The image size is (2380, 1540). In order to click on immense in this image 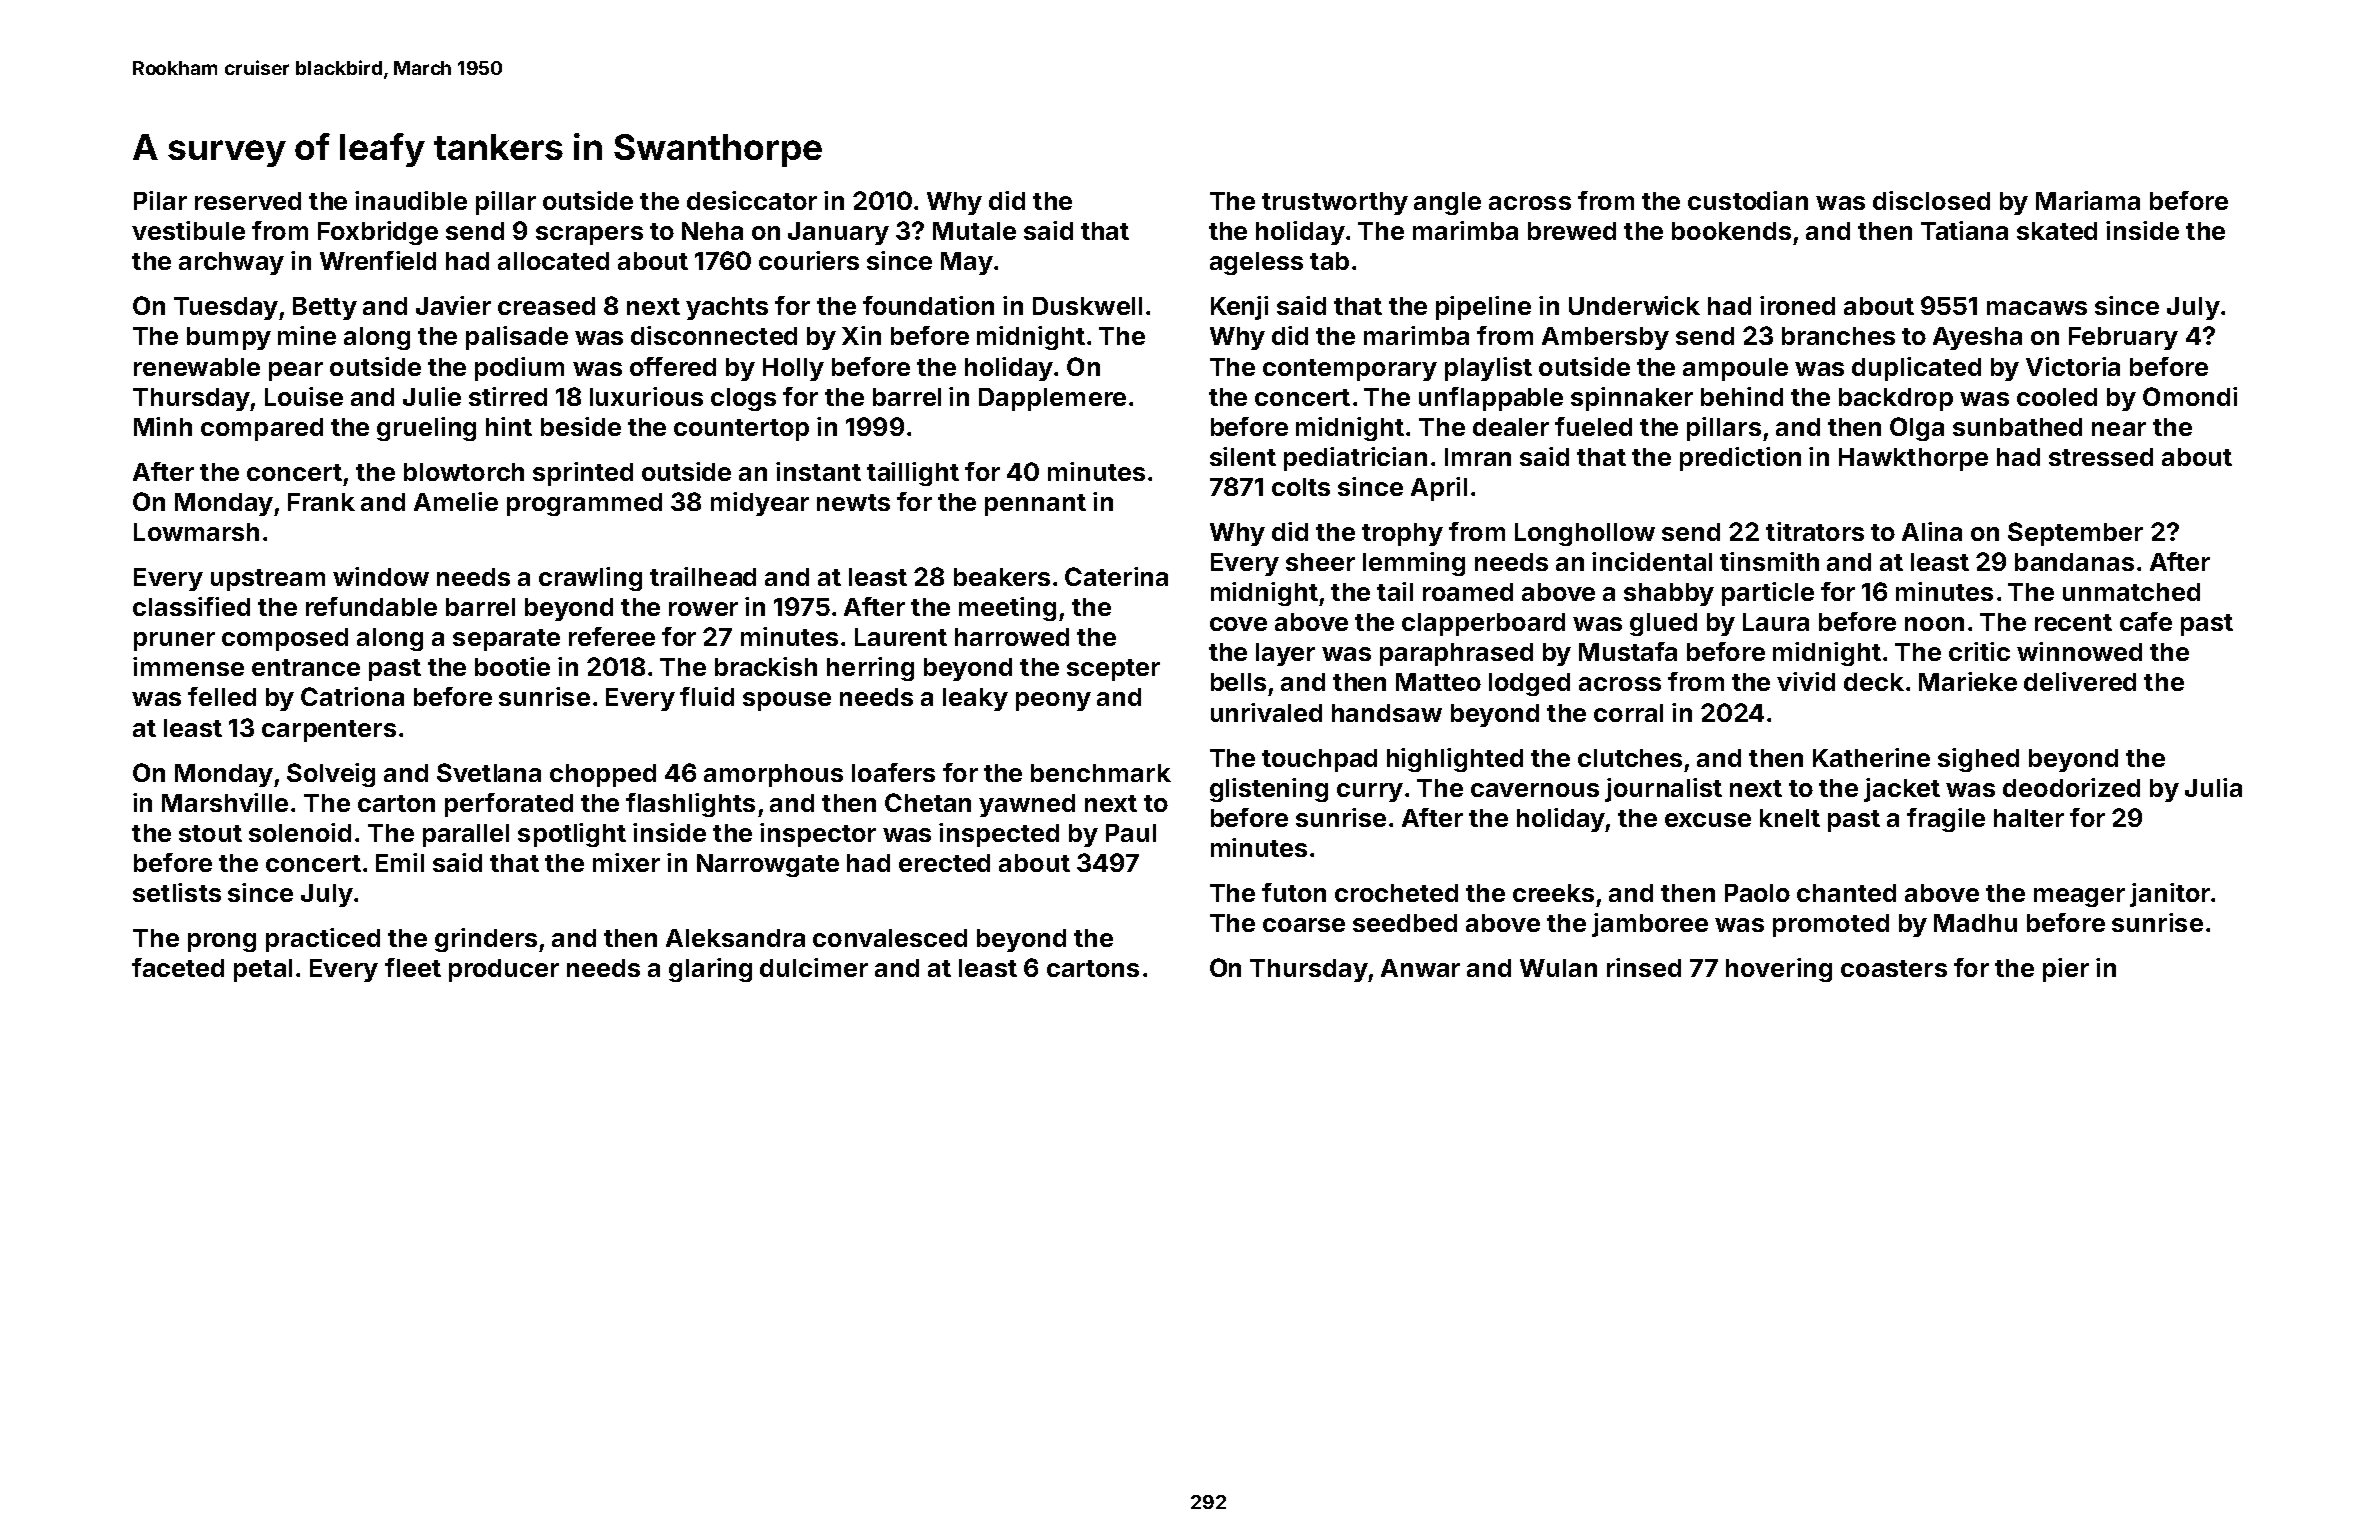, I will do `click(188, 666)`.
